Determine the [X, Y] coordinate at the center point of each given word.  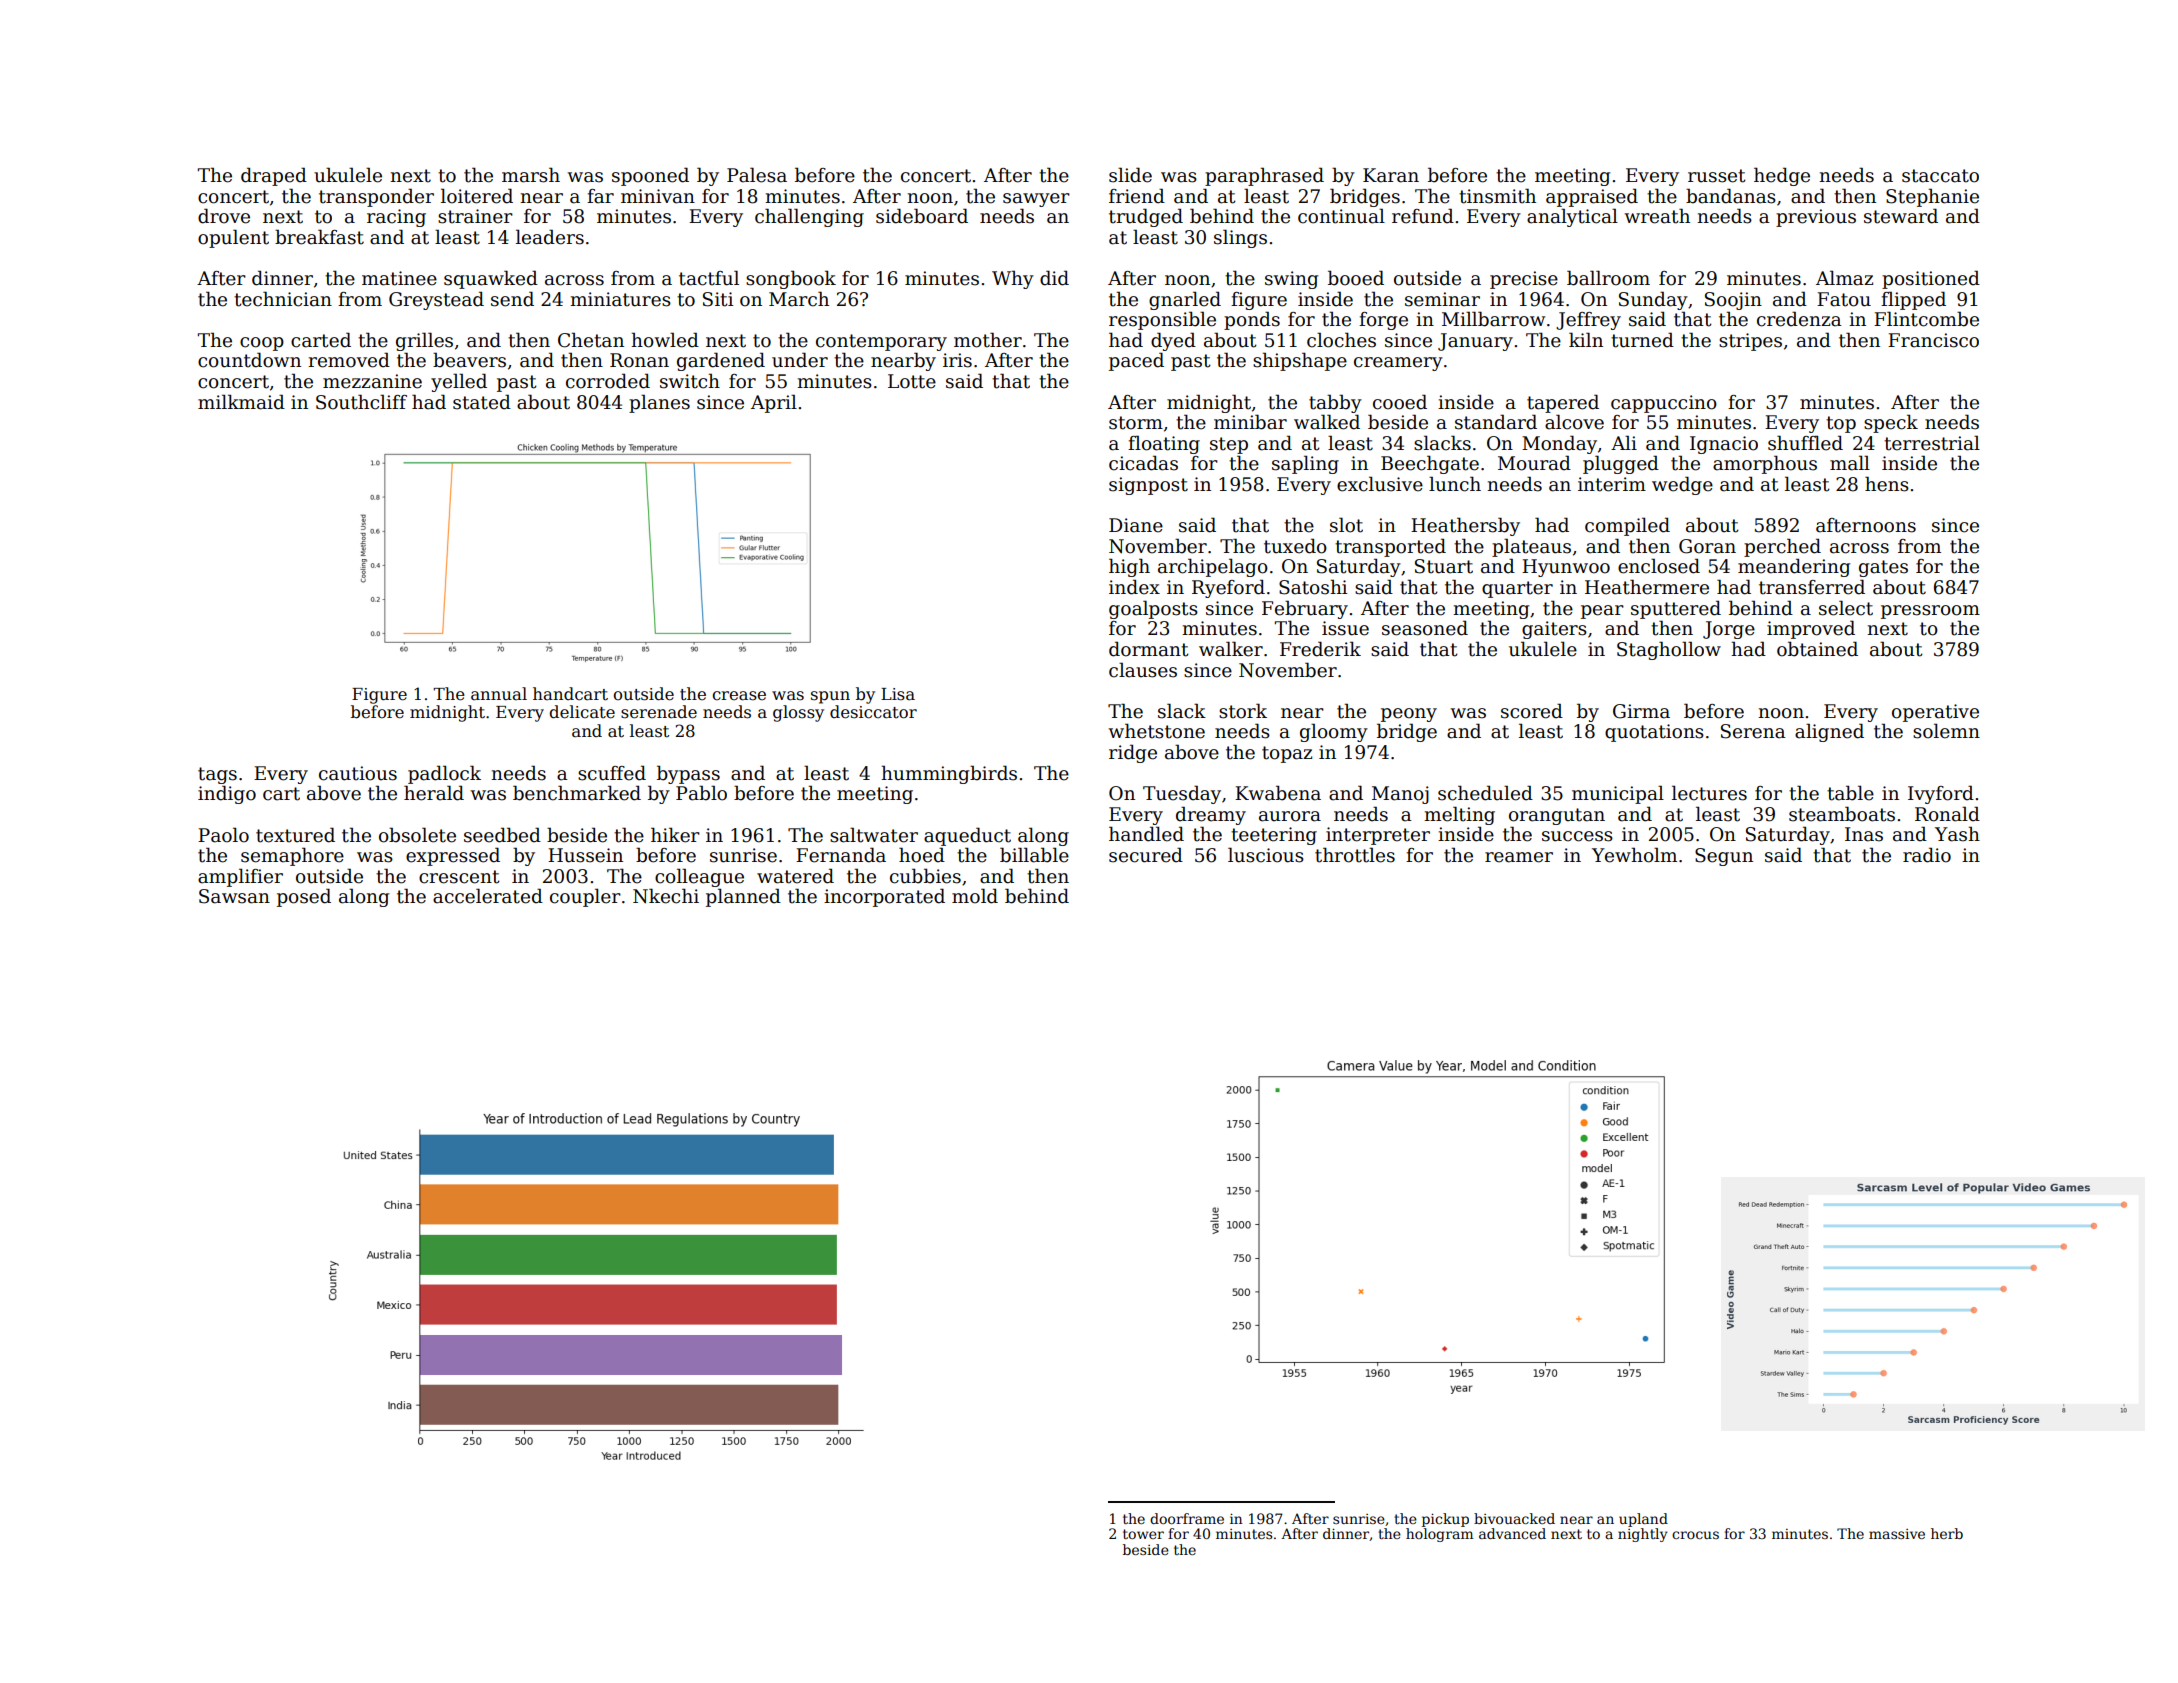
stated [482, 402]
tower [1143, 1534]
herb [1947, 1533]
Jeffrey [1588, 321]
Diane [1136, 525]
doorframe [1187, 1518]
